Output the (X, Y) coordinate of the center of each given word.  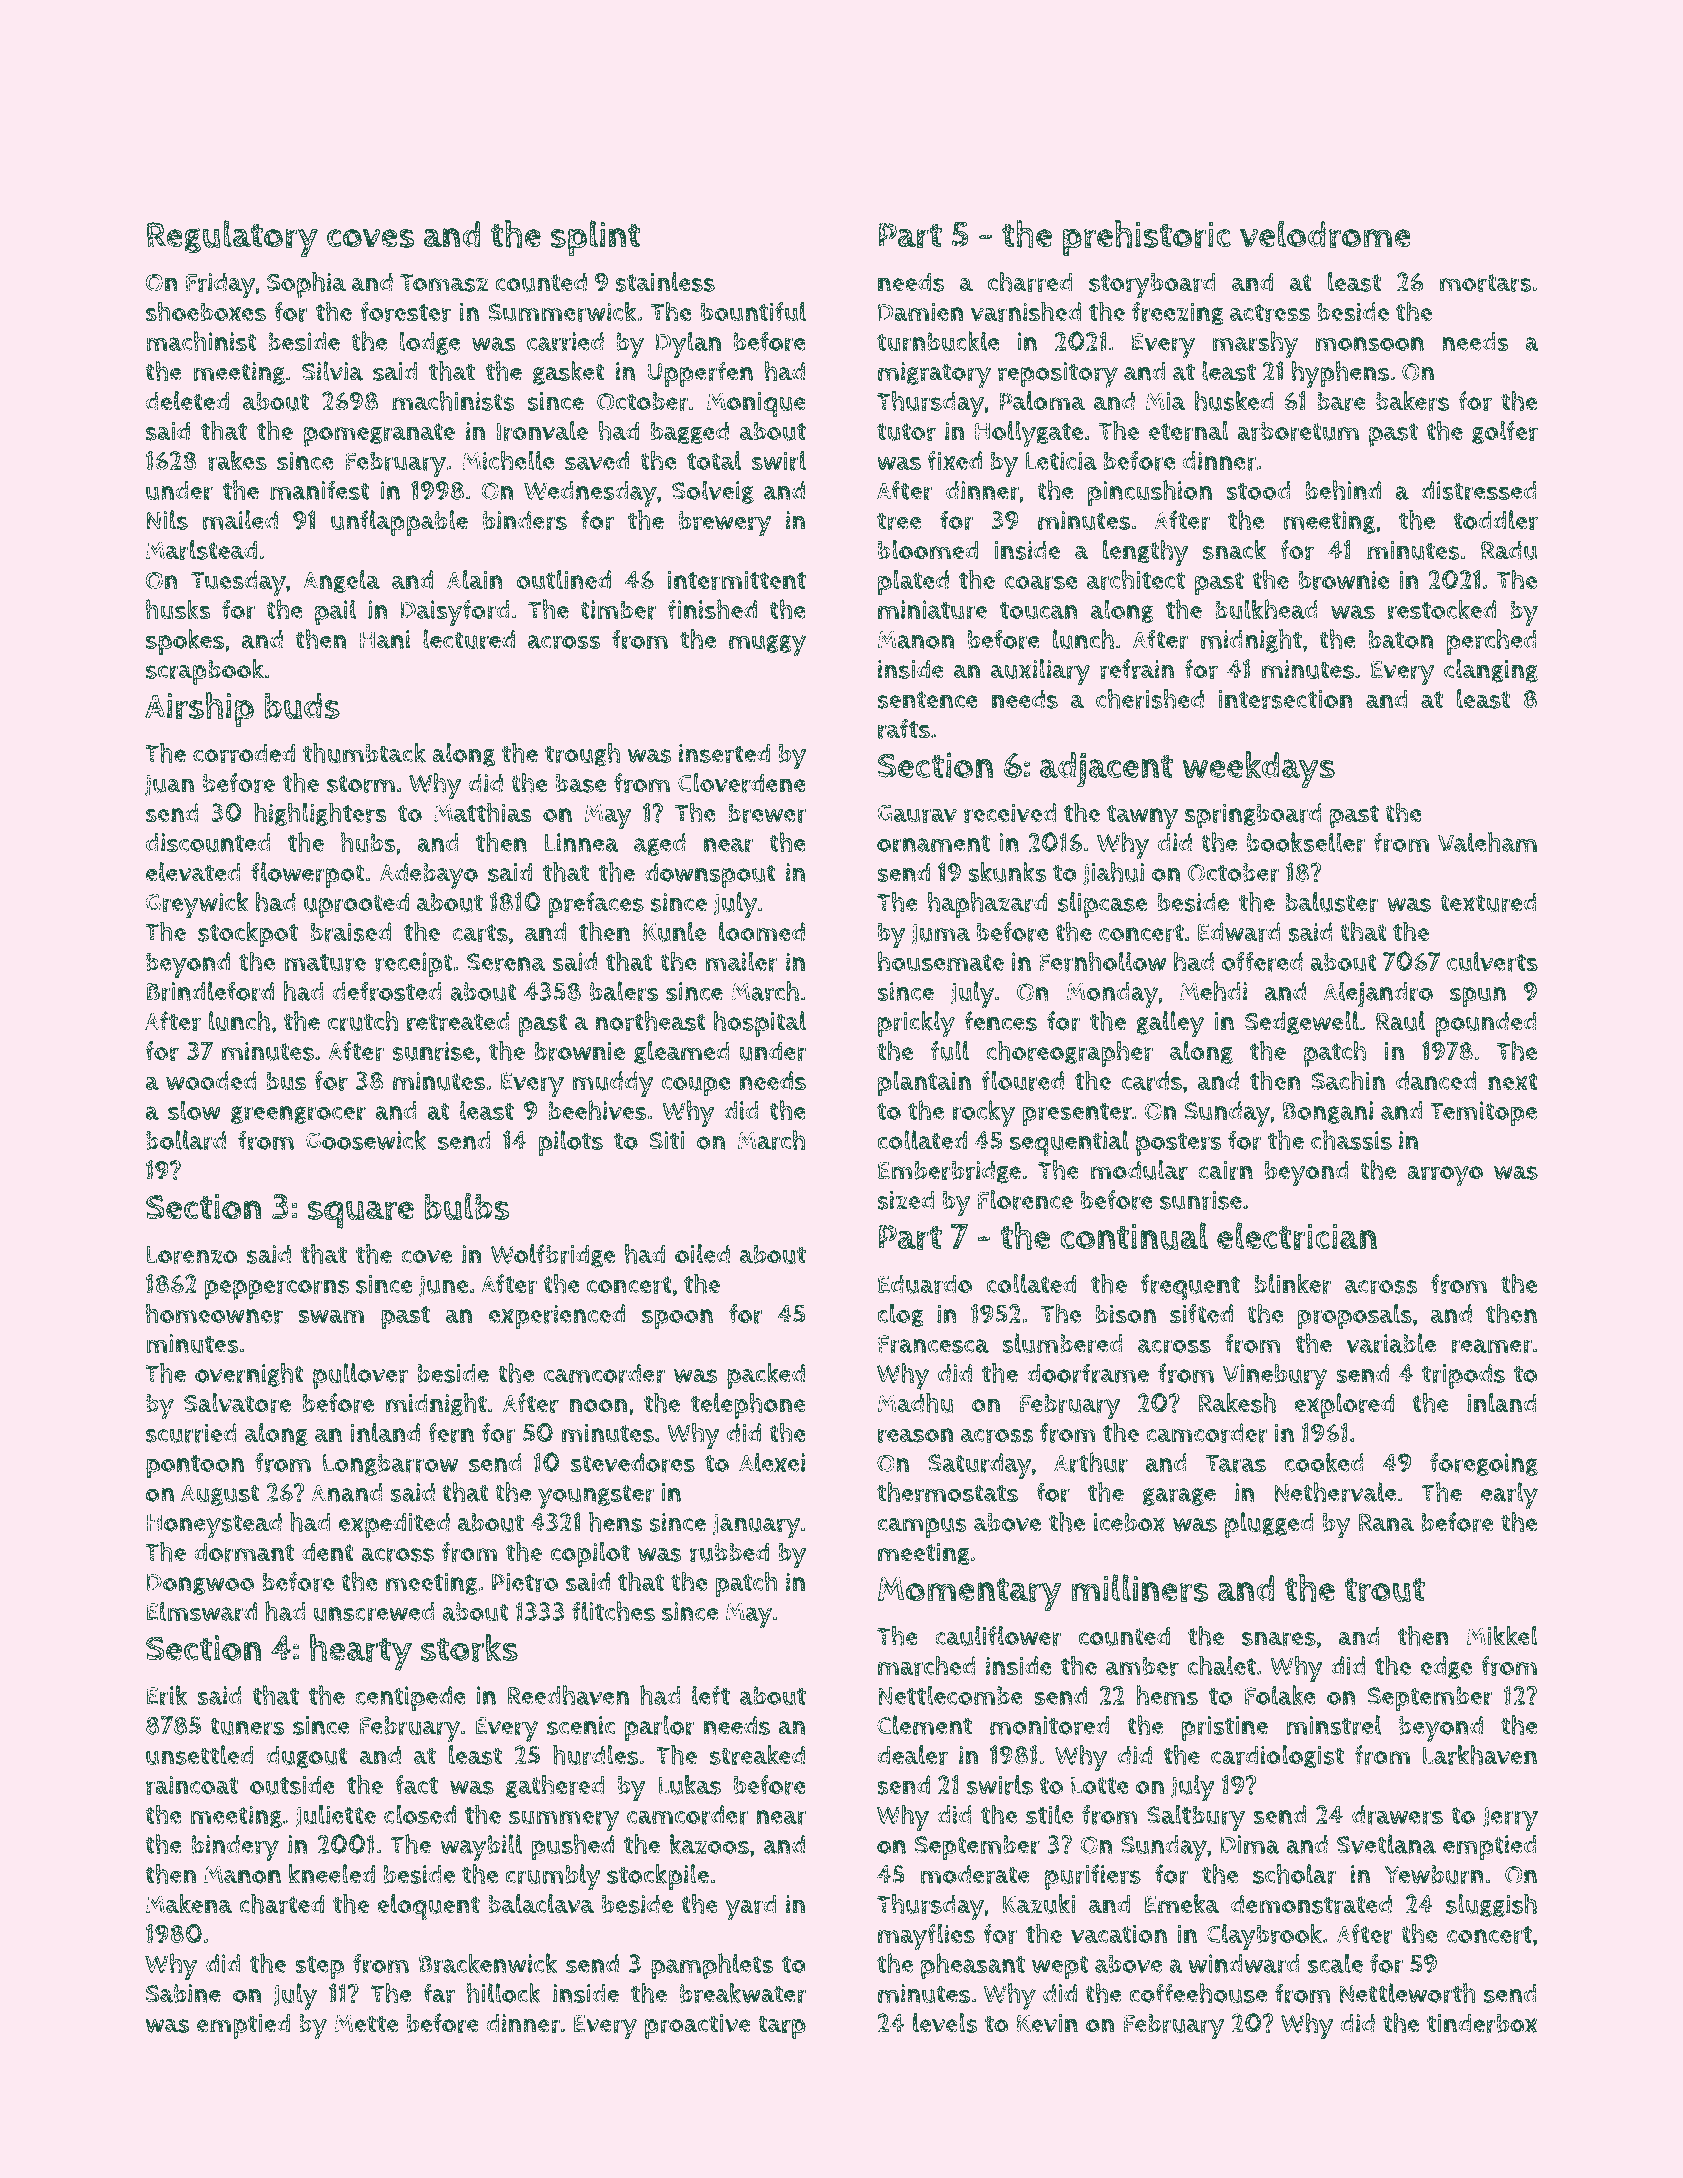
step (319, 1968)
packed (766, 1376)
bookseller (1306, 842)
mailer (742, 961)
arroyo (1445, 1176)
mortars (1485, 283)
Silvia (332, 371)
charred (1030, 282)
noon (598, 1405)
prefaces (596, 905)
